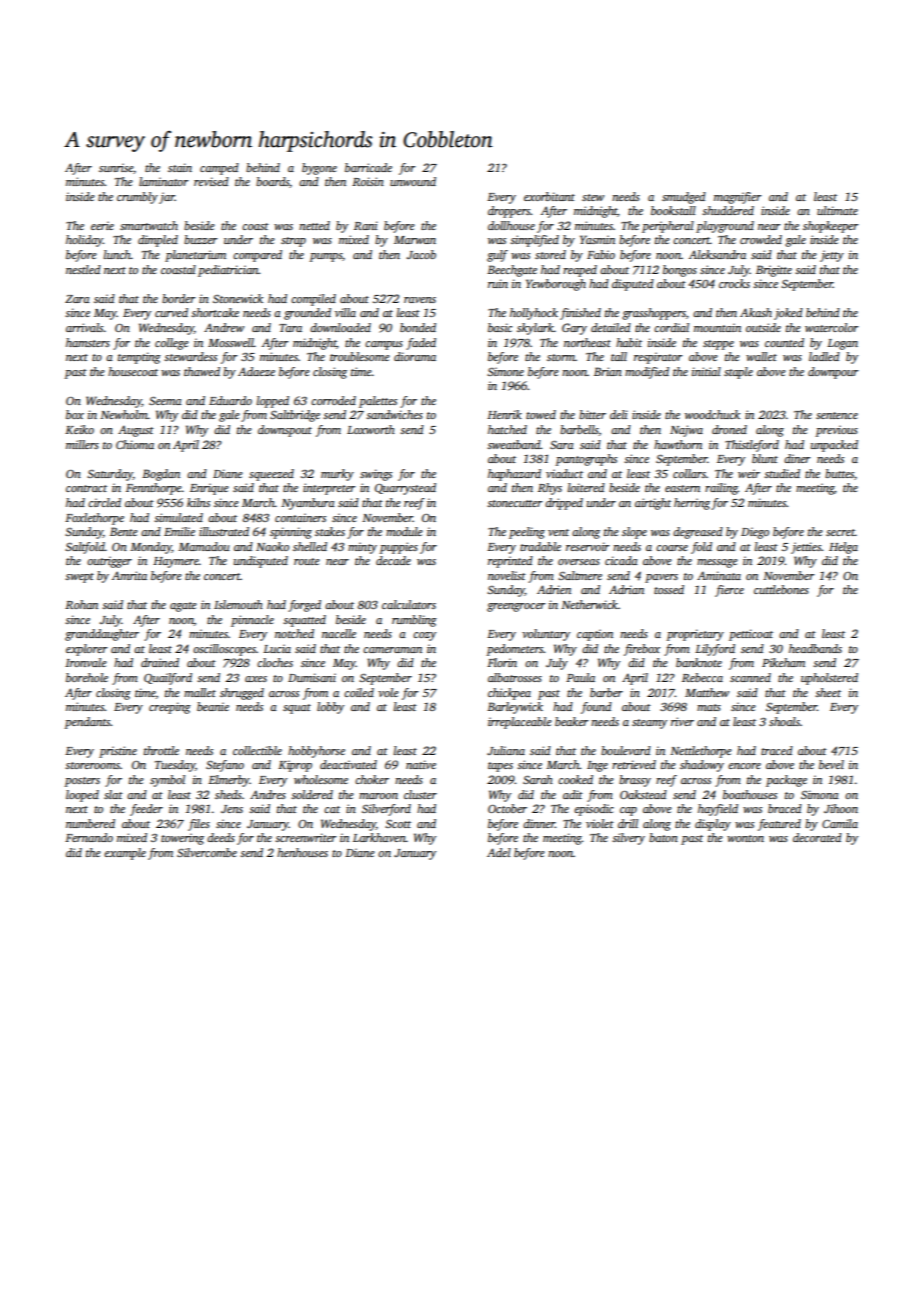 The width and height of the document is (924, 1314). What do you see at coordinates (110, 475) in the document?
I see `Saturday` at bounding box center [110, 475].
